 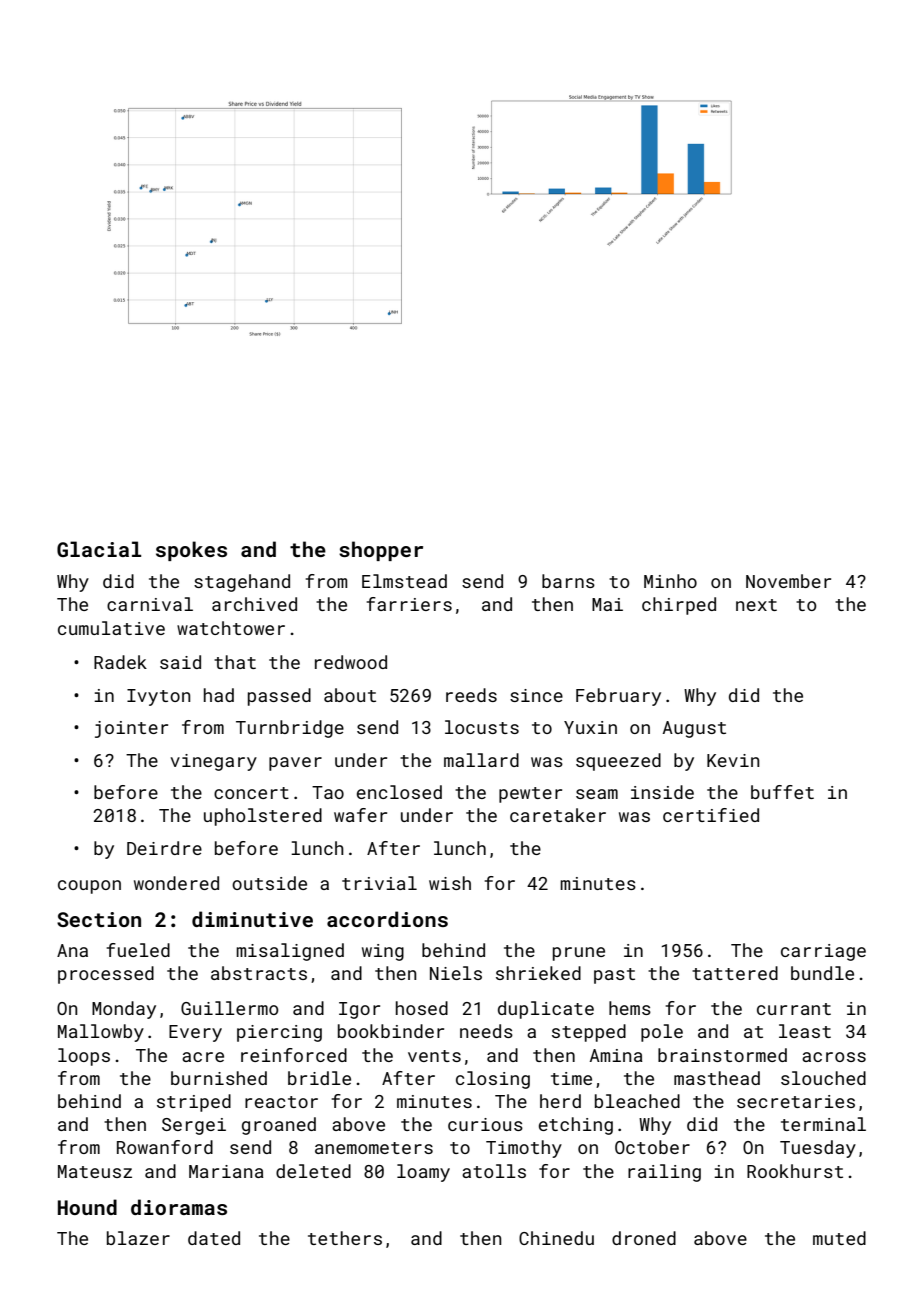 What do you see at coordinates (782, 792) in the screenshot?
I see `buffet` at bounding box center [782, 792].
